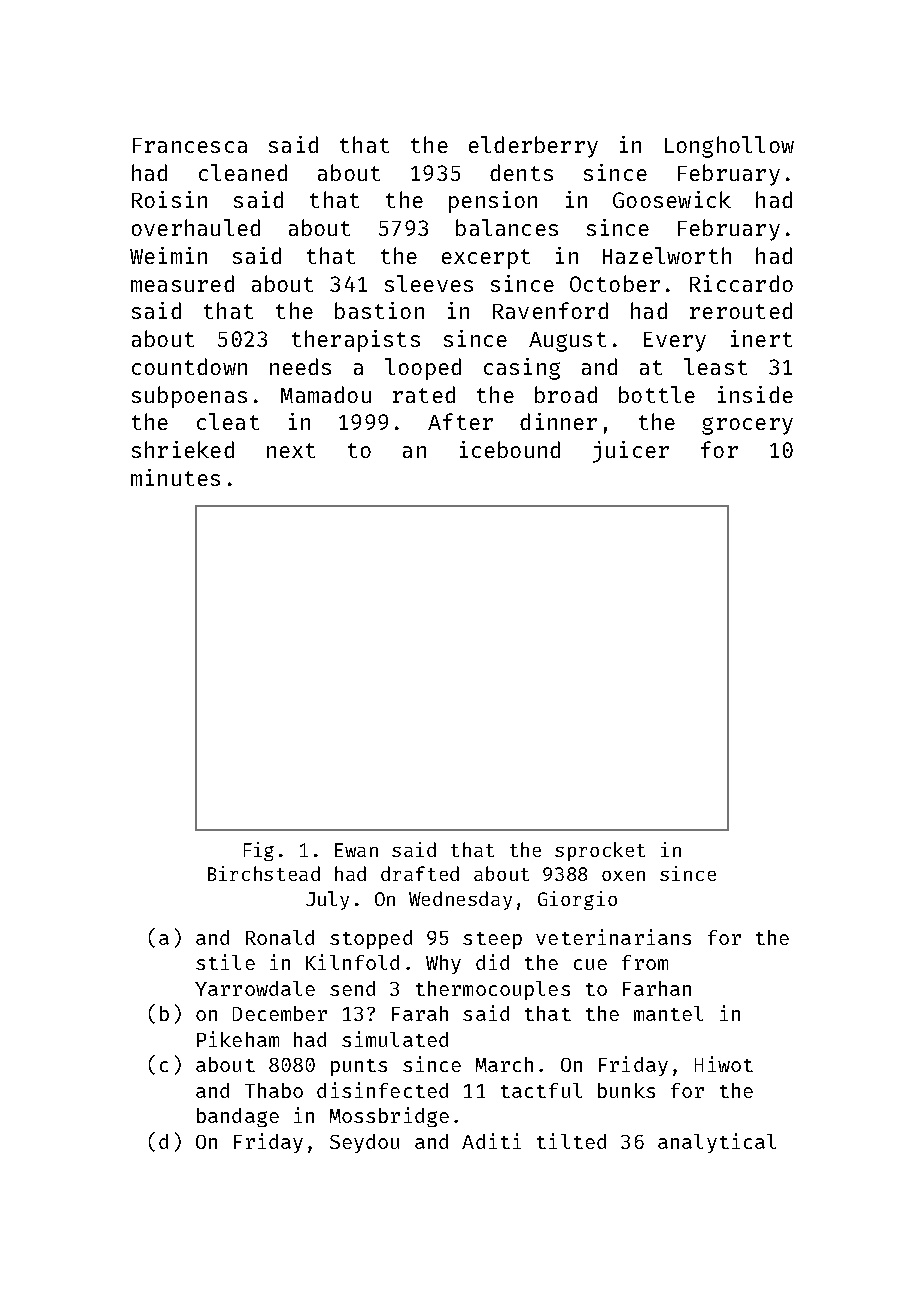 This image has height=1311, width=924. I want to click on elderberry, so click(533, 147).
